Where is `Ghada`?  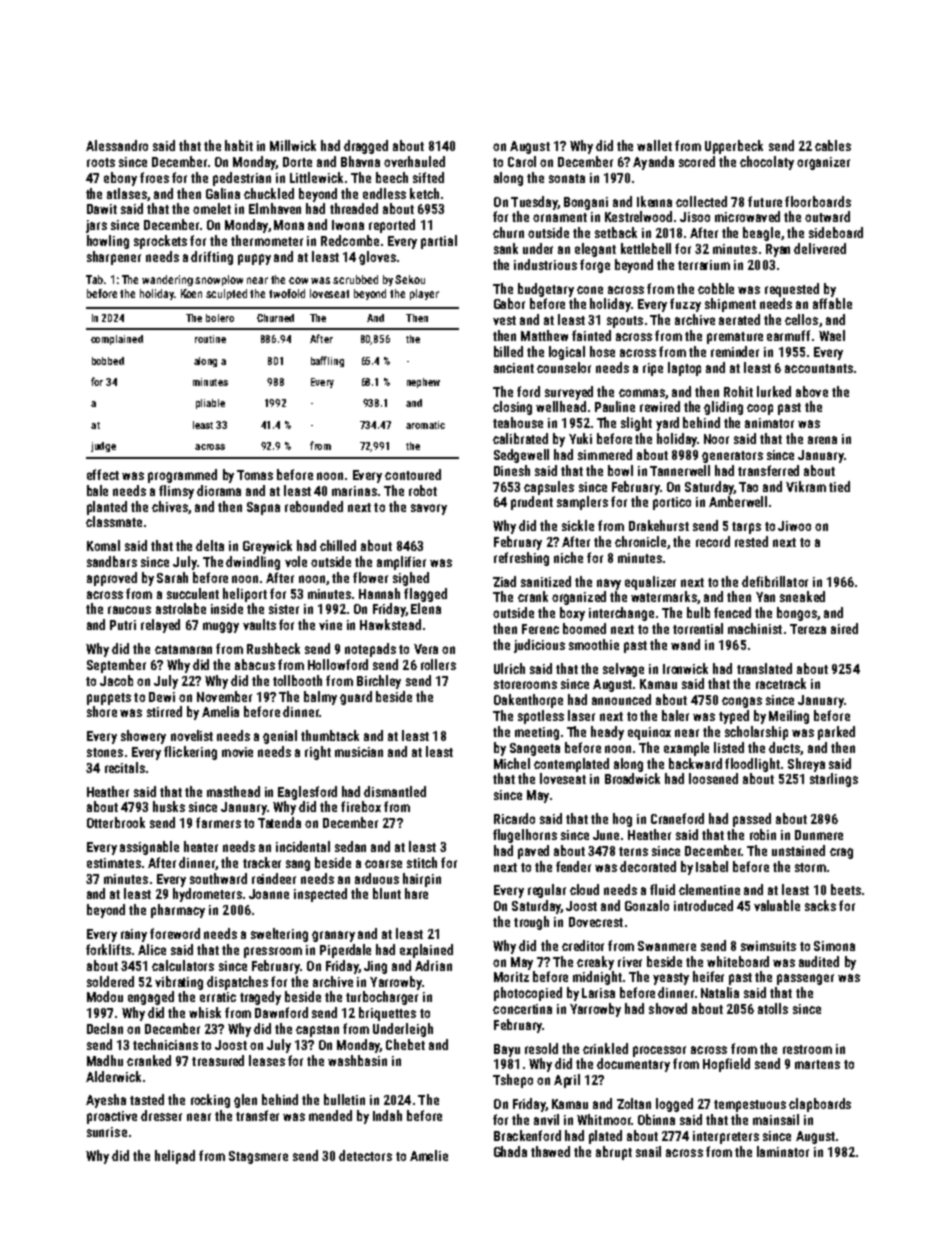
Ghada is located at coordinates (510, 1151).
